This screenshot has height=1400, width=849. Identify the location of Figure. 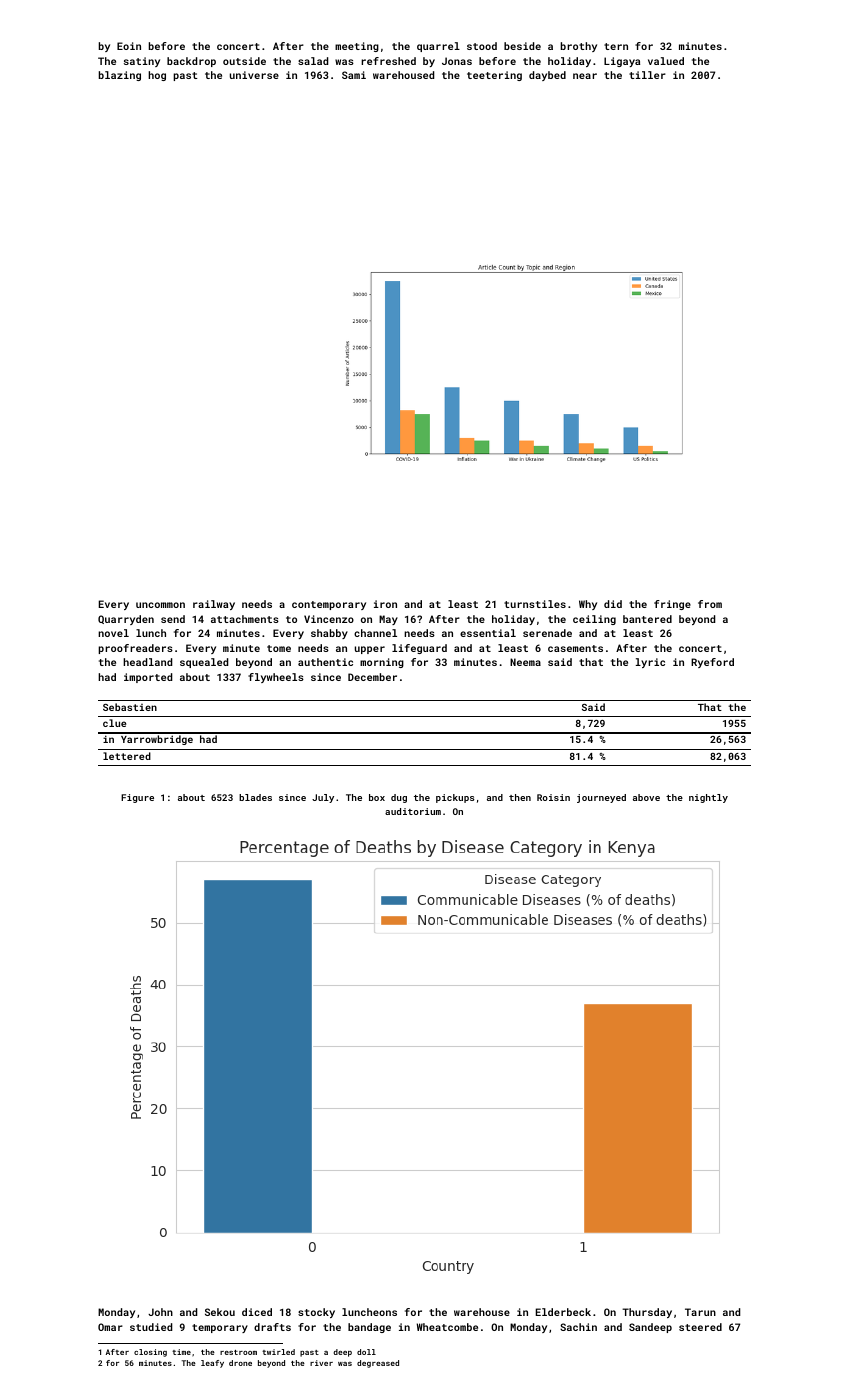
(137, 798).
